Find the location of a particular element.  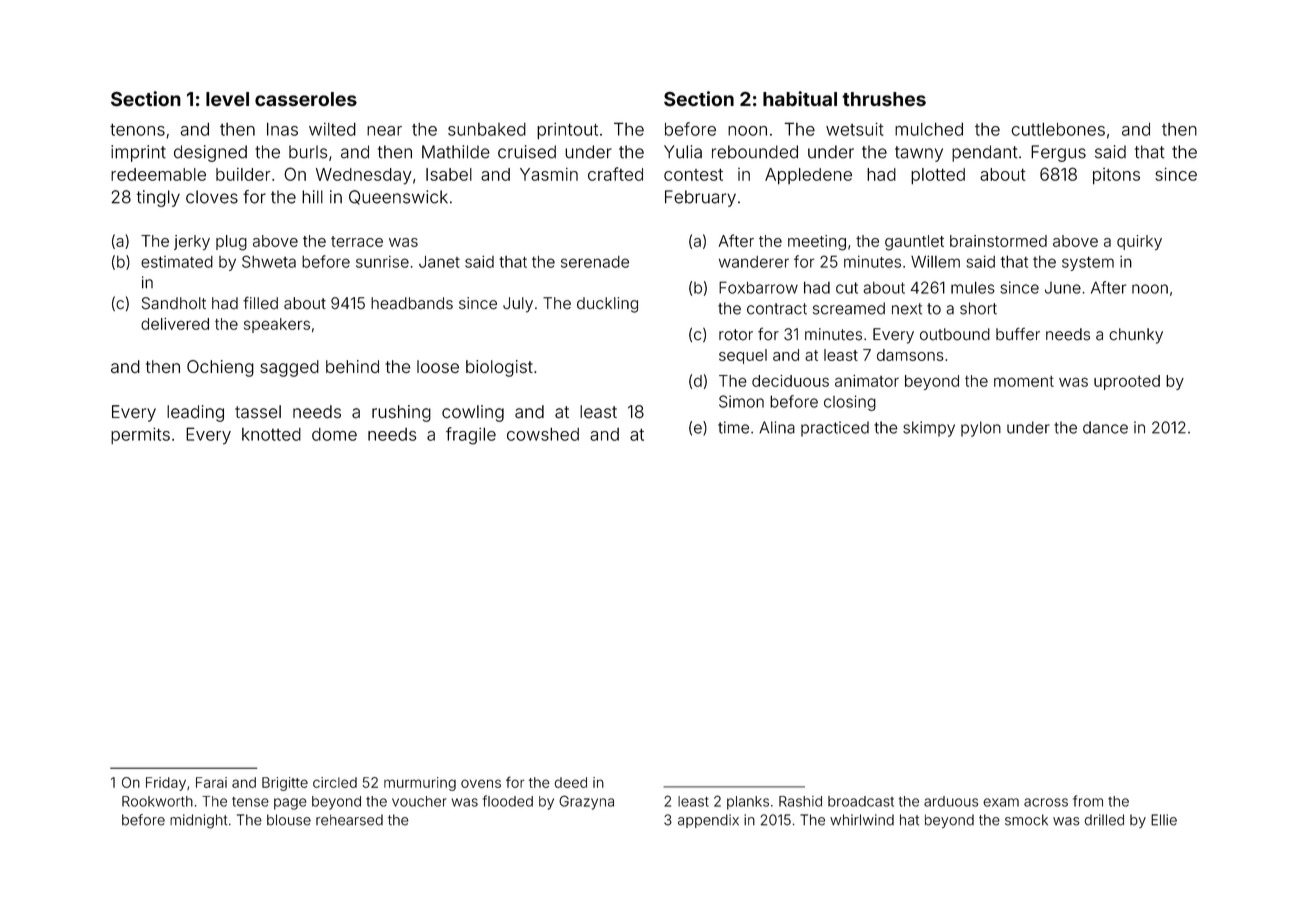

permits is located at coordinates (140, 436).
